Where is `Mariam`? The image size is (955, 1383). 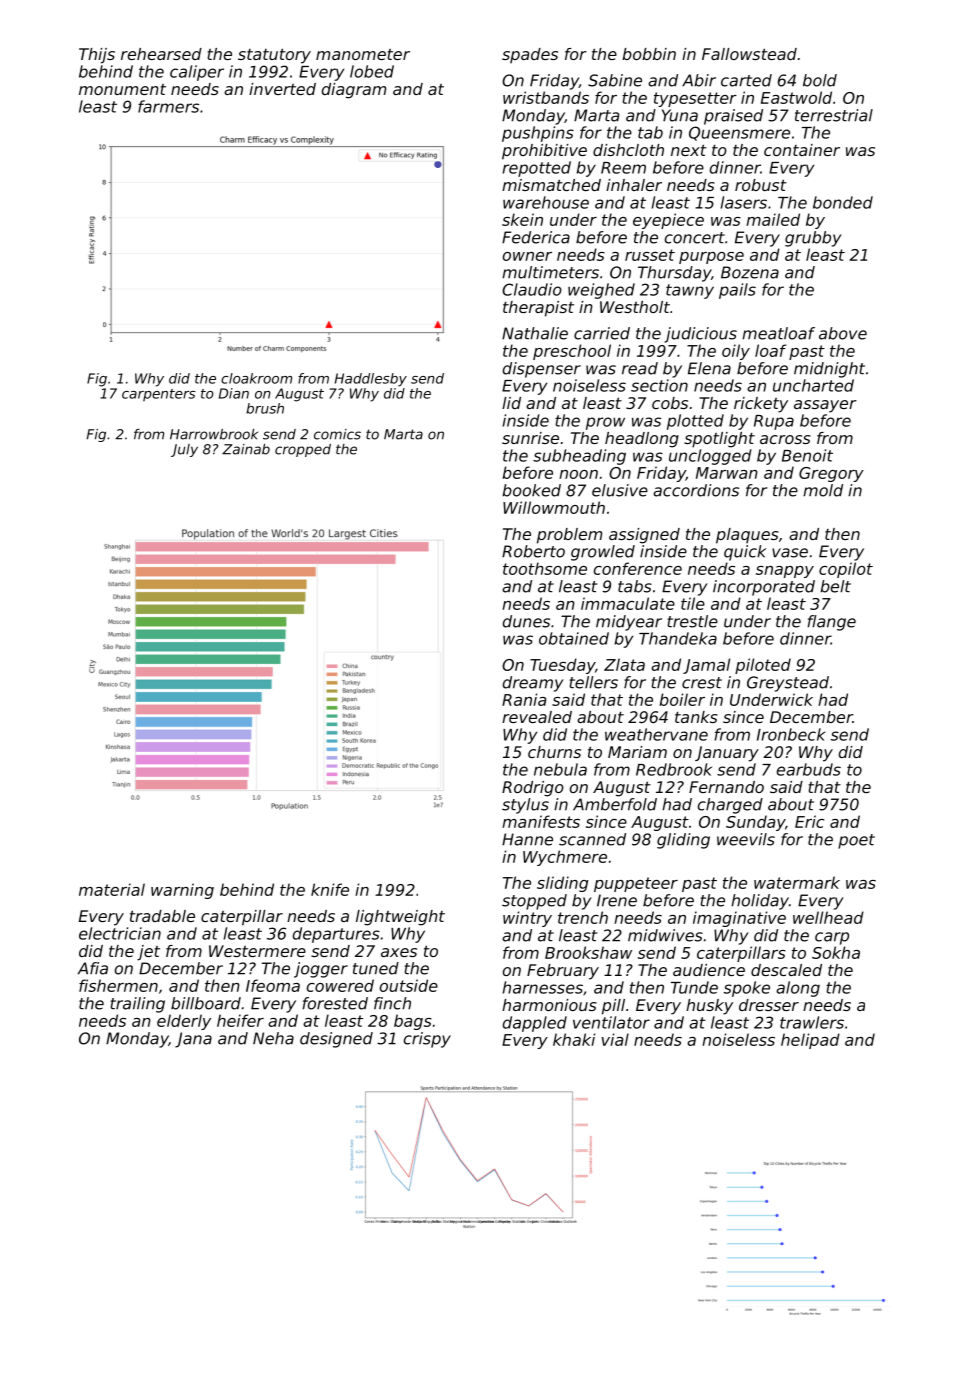 Mariam is located at coordinates (637, 752).
